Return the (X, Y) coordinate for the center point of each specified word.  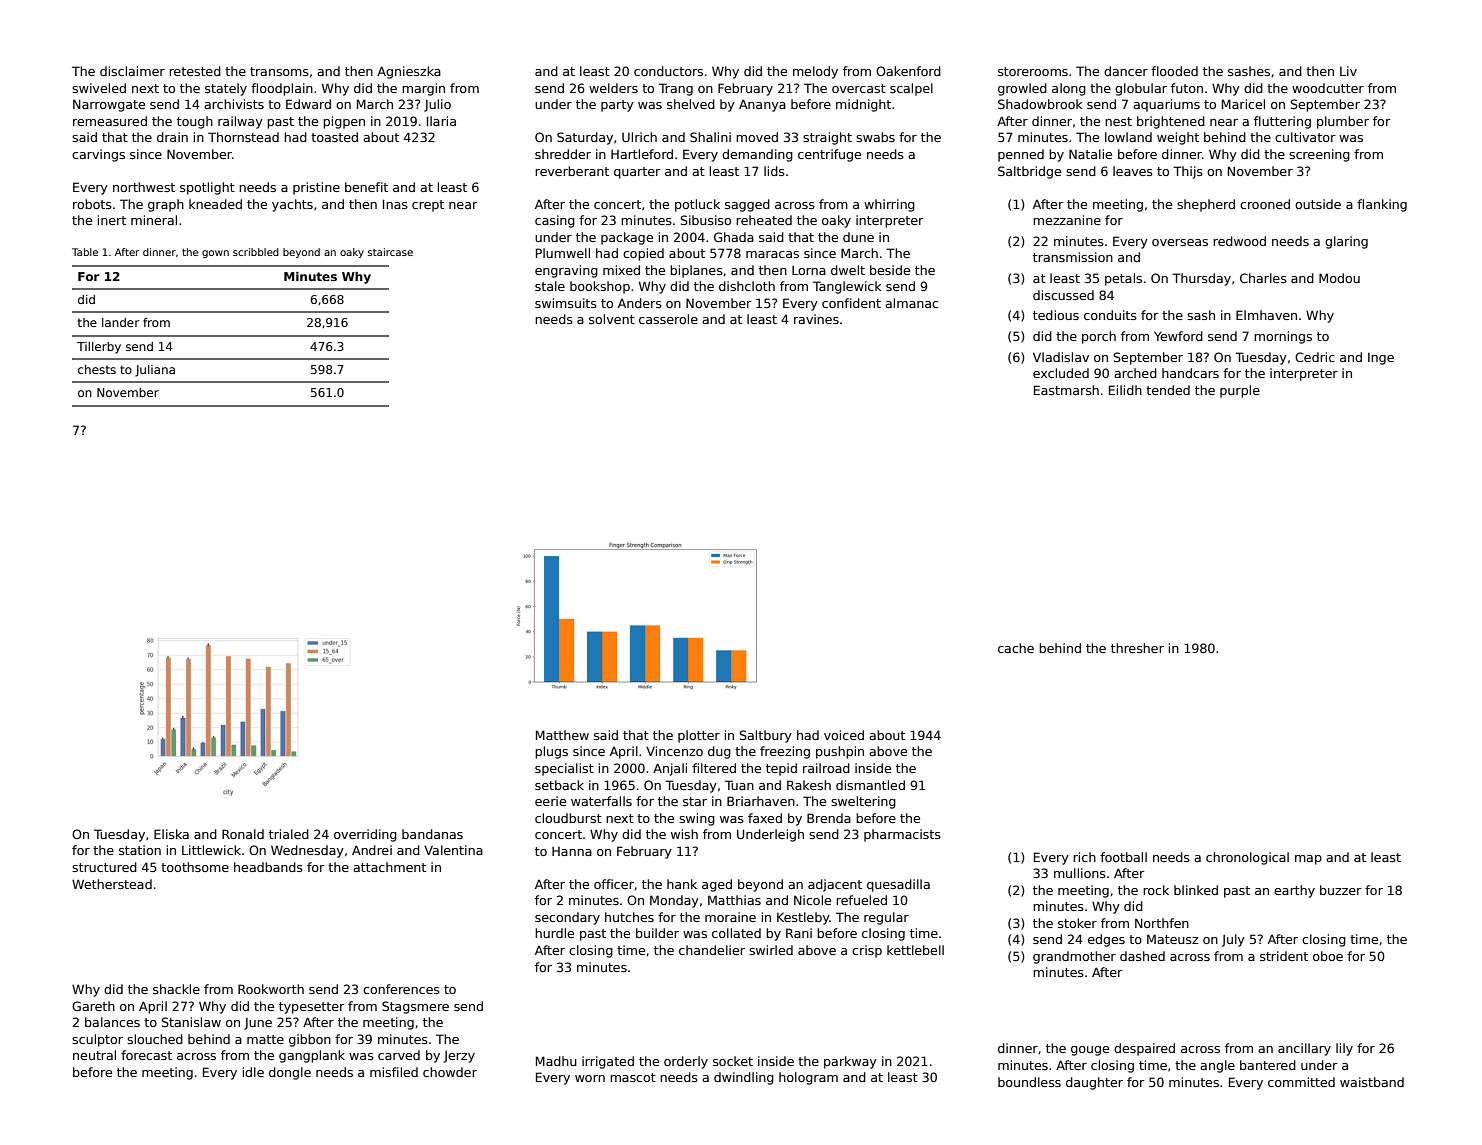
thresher (1137, 648)
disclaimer (132, 71)
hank (682, 884)
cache (1016, 648)
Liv (1348, 71)
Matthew (562, 735)
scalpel (911, 89)
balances (112, 1022)
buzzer (1341, 890)
